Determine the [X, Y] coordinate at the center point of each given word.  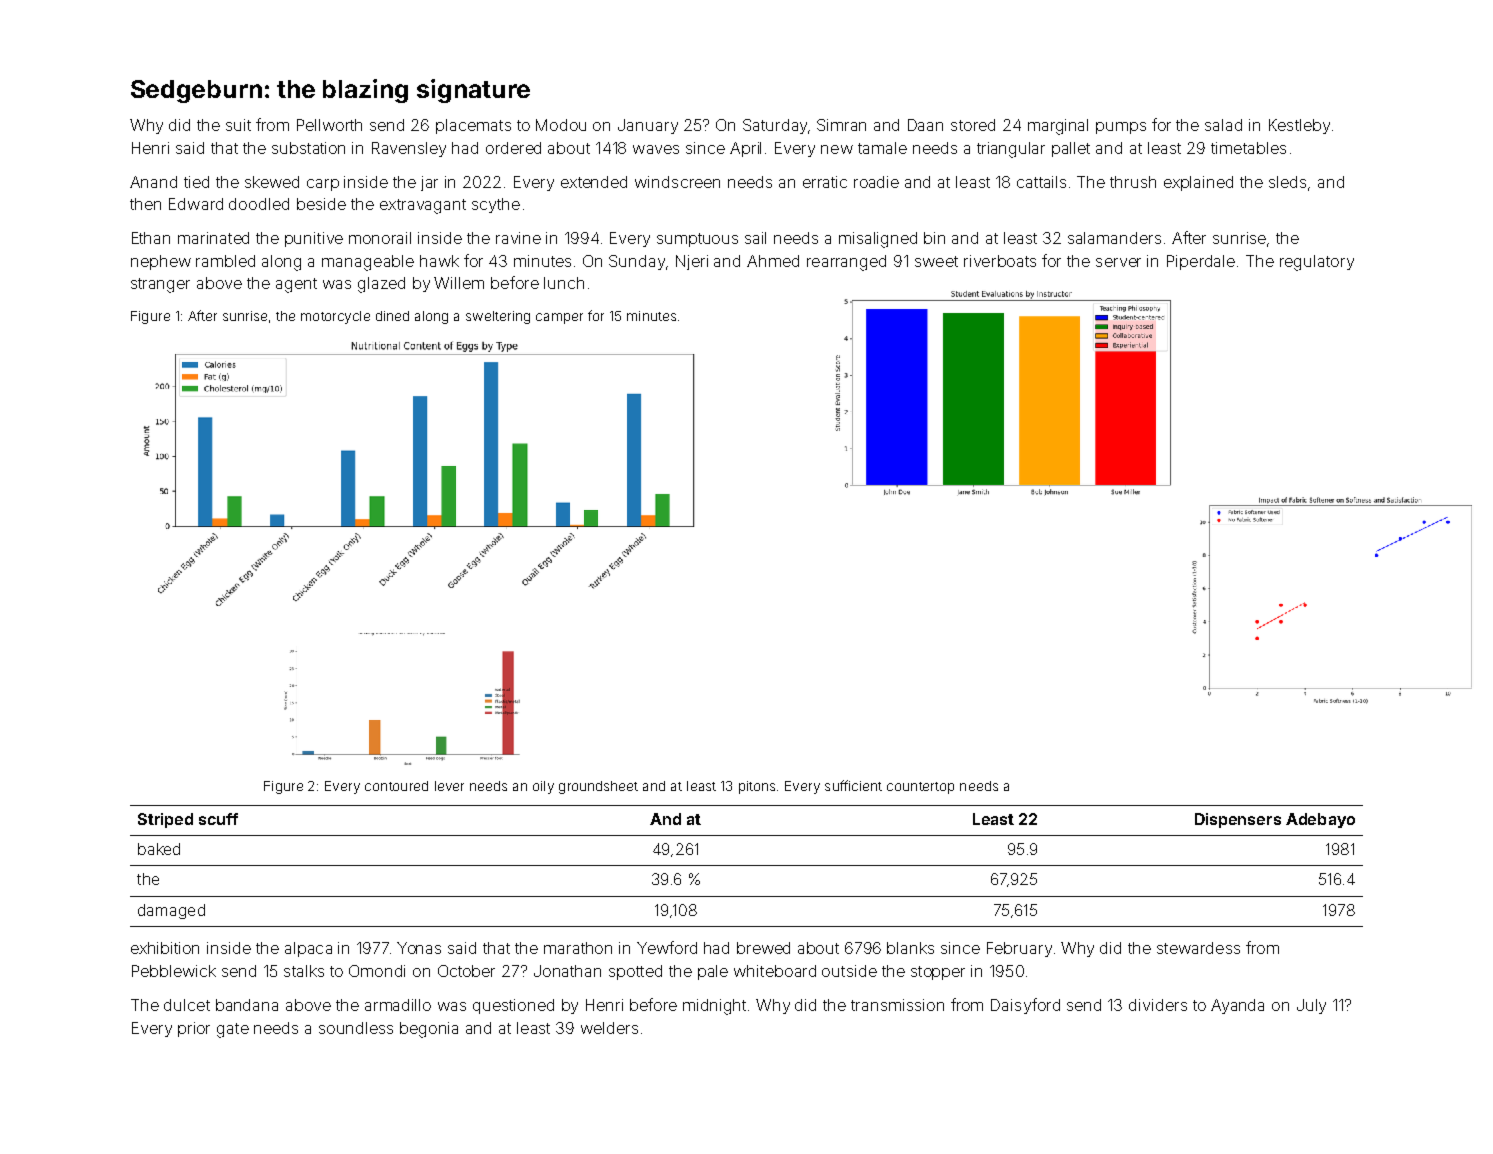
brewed [763, 948]
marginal [1058, 127]
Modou [561, 125]
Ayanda [1237, 1006]
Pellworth [329, 125]
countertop [920, 788]
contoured [396, 786]
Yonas [419, 948]
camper [559, 318]
